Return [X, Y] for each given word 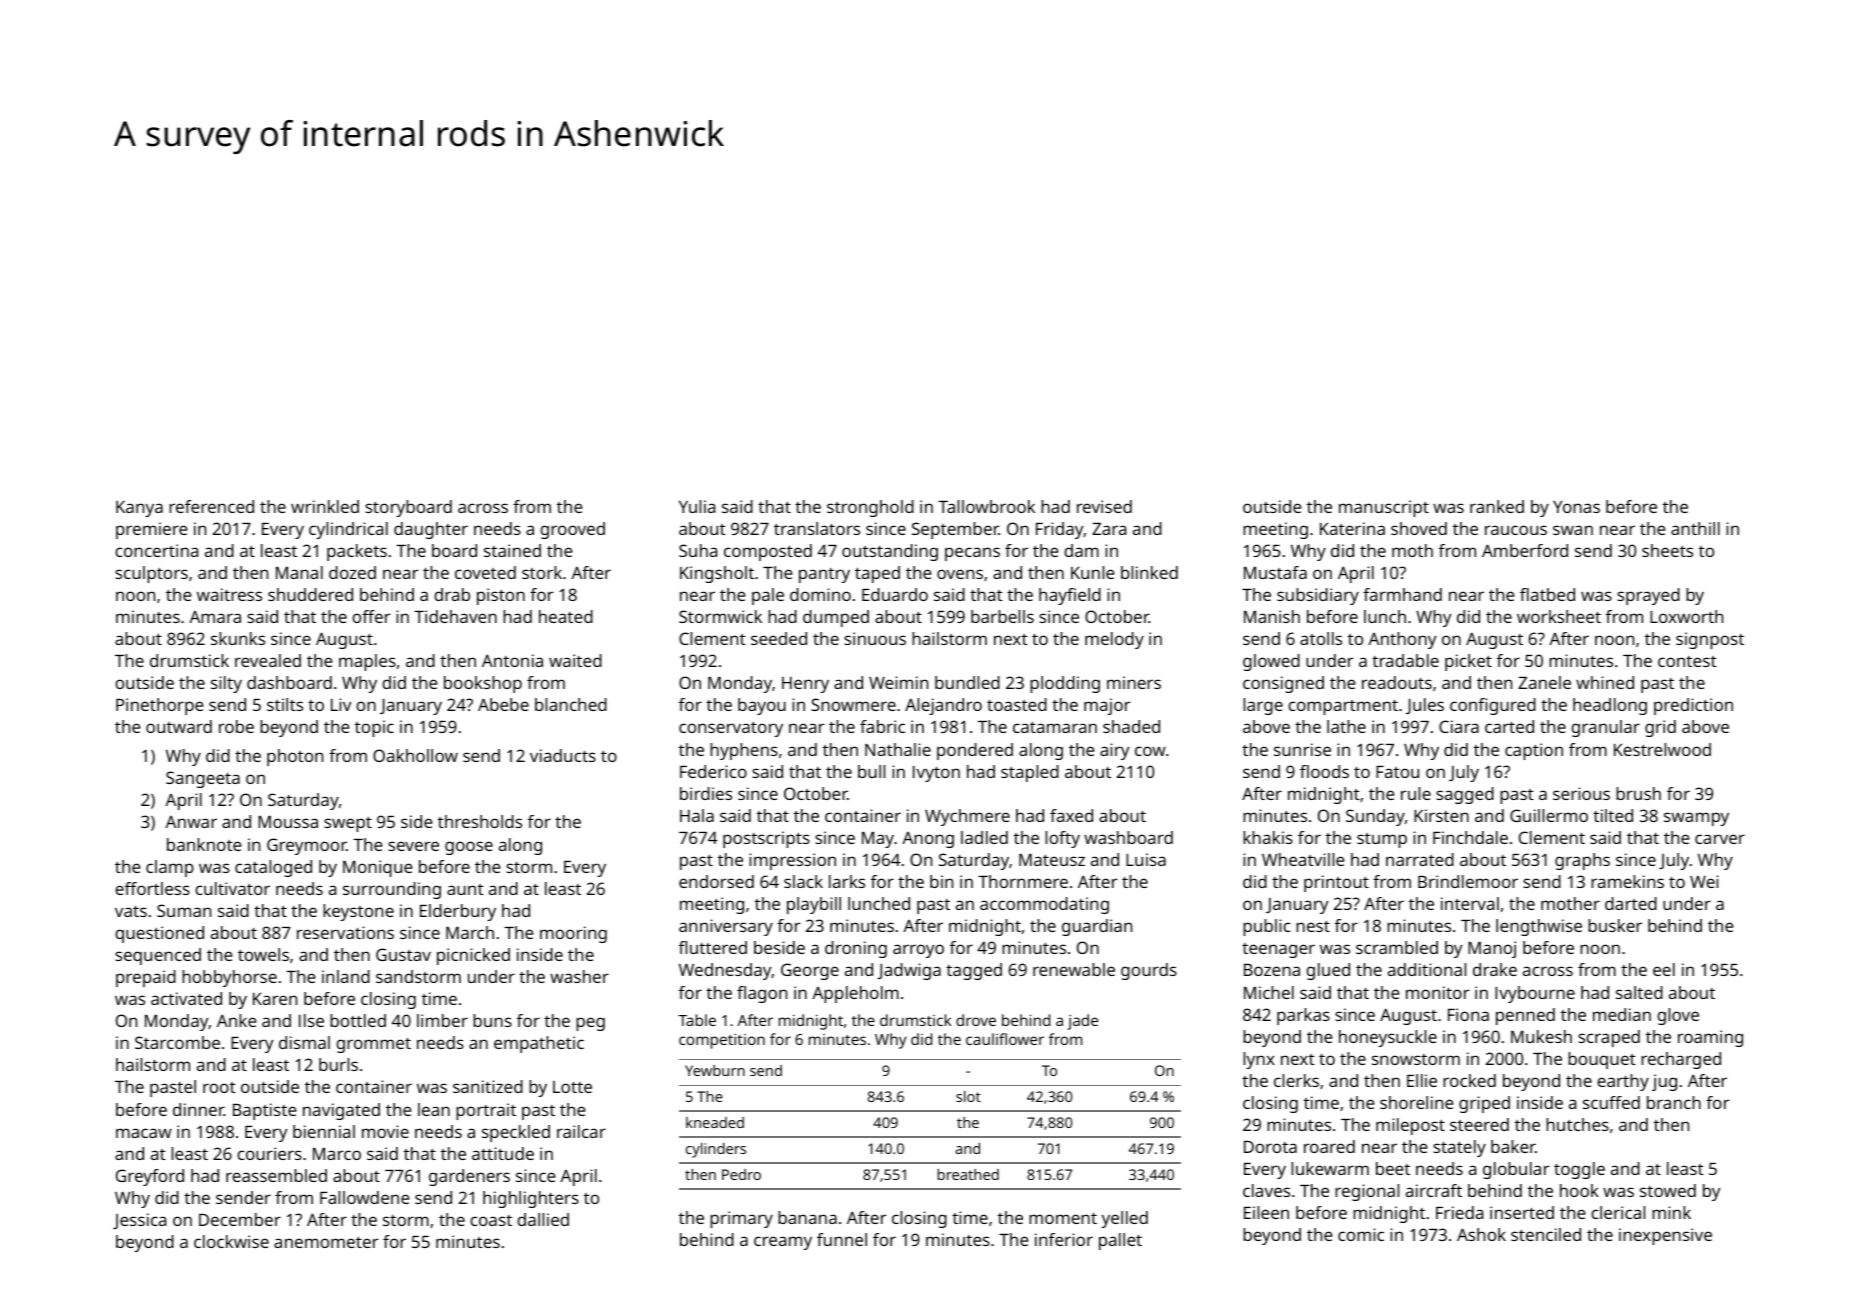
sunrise [1302, 749]
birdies [706, 793]
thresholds [480, 821]
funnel [842, 1239]
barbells [1002, 616]
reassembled [276, 1175]
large [1263, 706]
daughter [431, 530]
